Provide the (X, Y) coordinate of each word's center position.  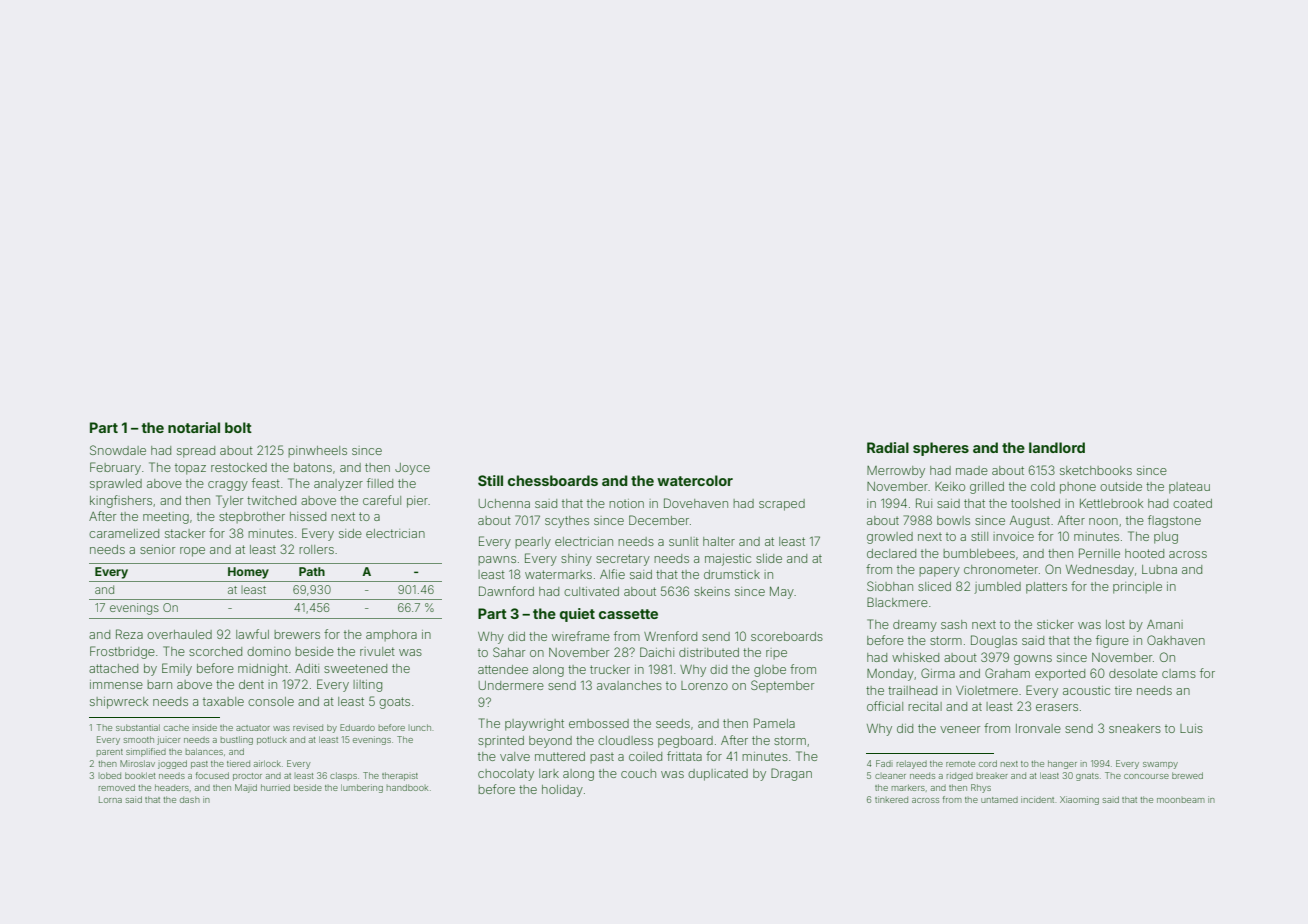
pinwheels (317, 451)
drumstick (732, 574)
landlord (1057, 447)
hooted (1144, 553)
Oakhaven (1176, 640)
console (271, 701)
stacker (185, 533)
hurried (275, 787)
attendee (503, 669)
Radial (888, 447)
